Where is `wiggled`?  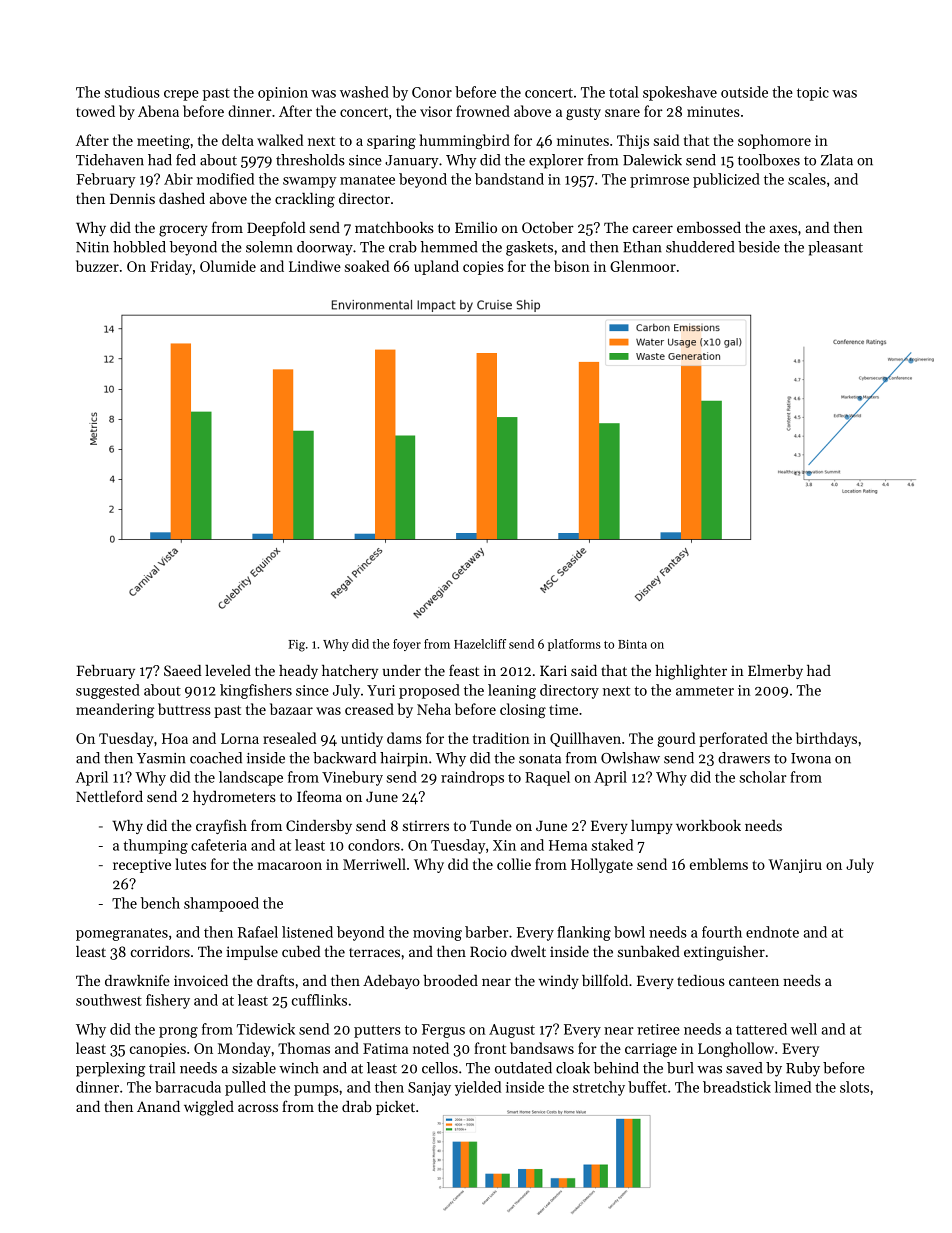
wiggled is located at coordinates (209, 1108).
